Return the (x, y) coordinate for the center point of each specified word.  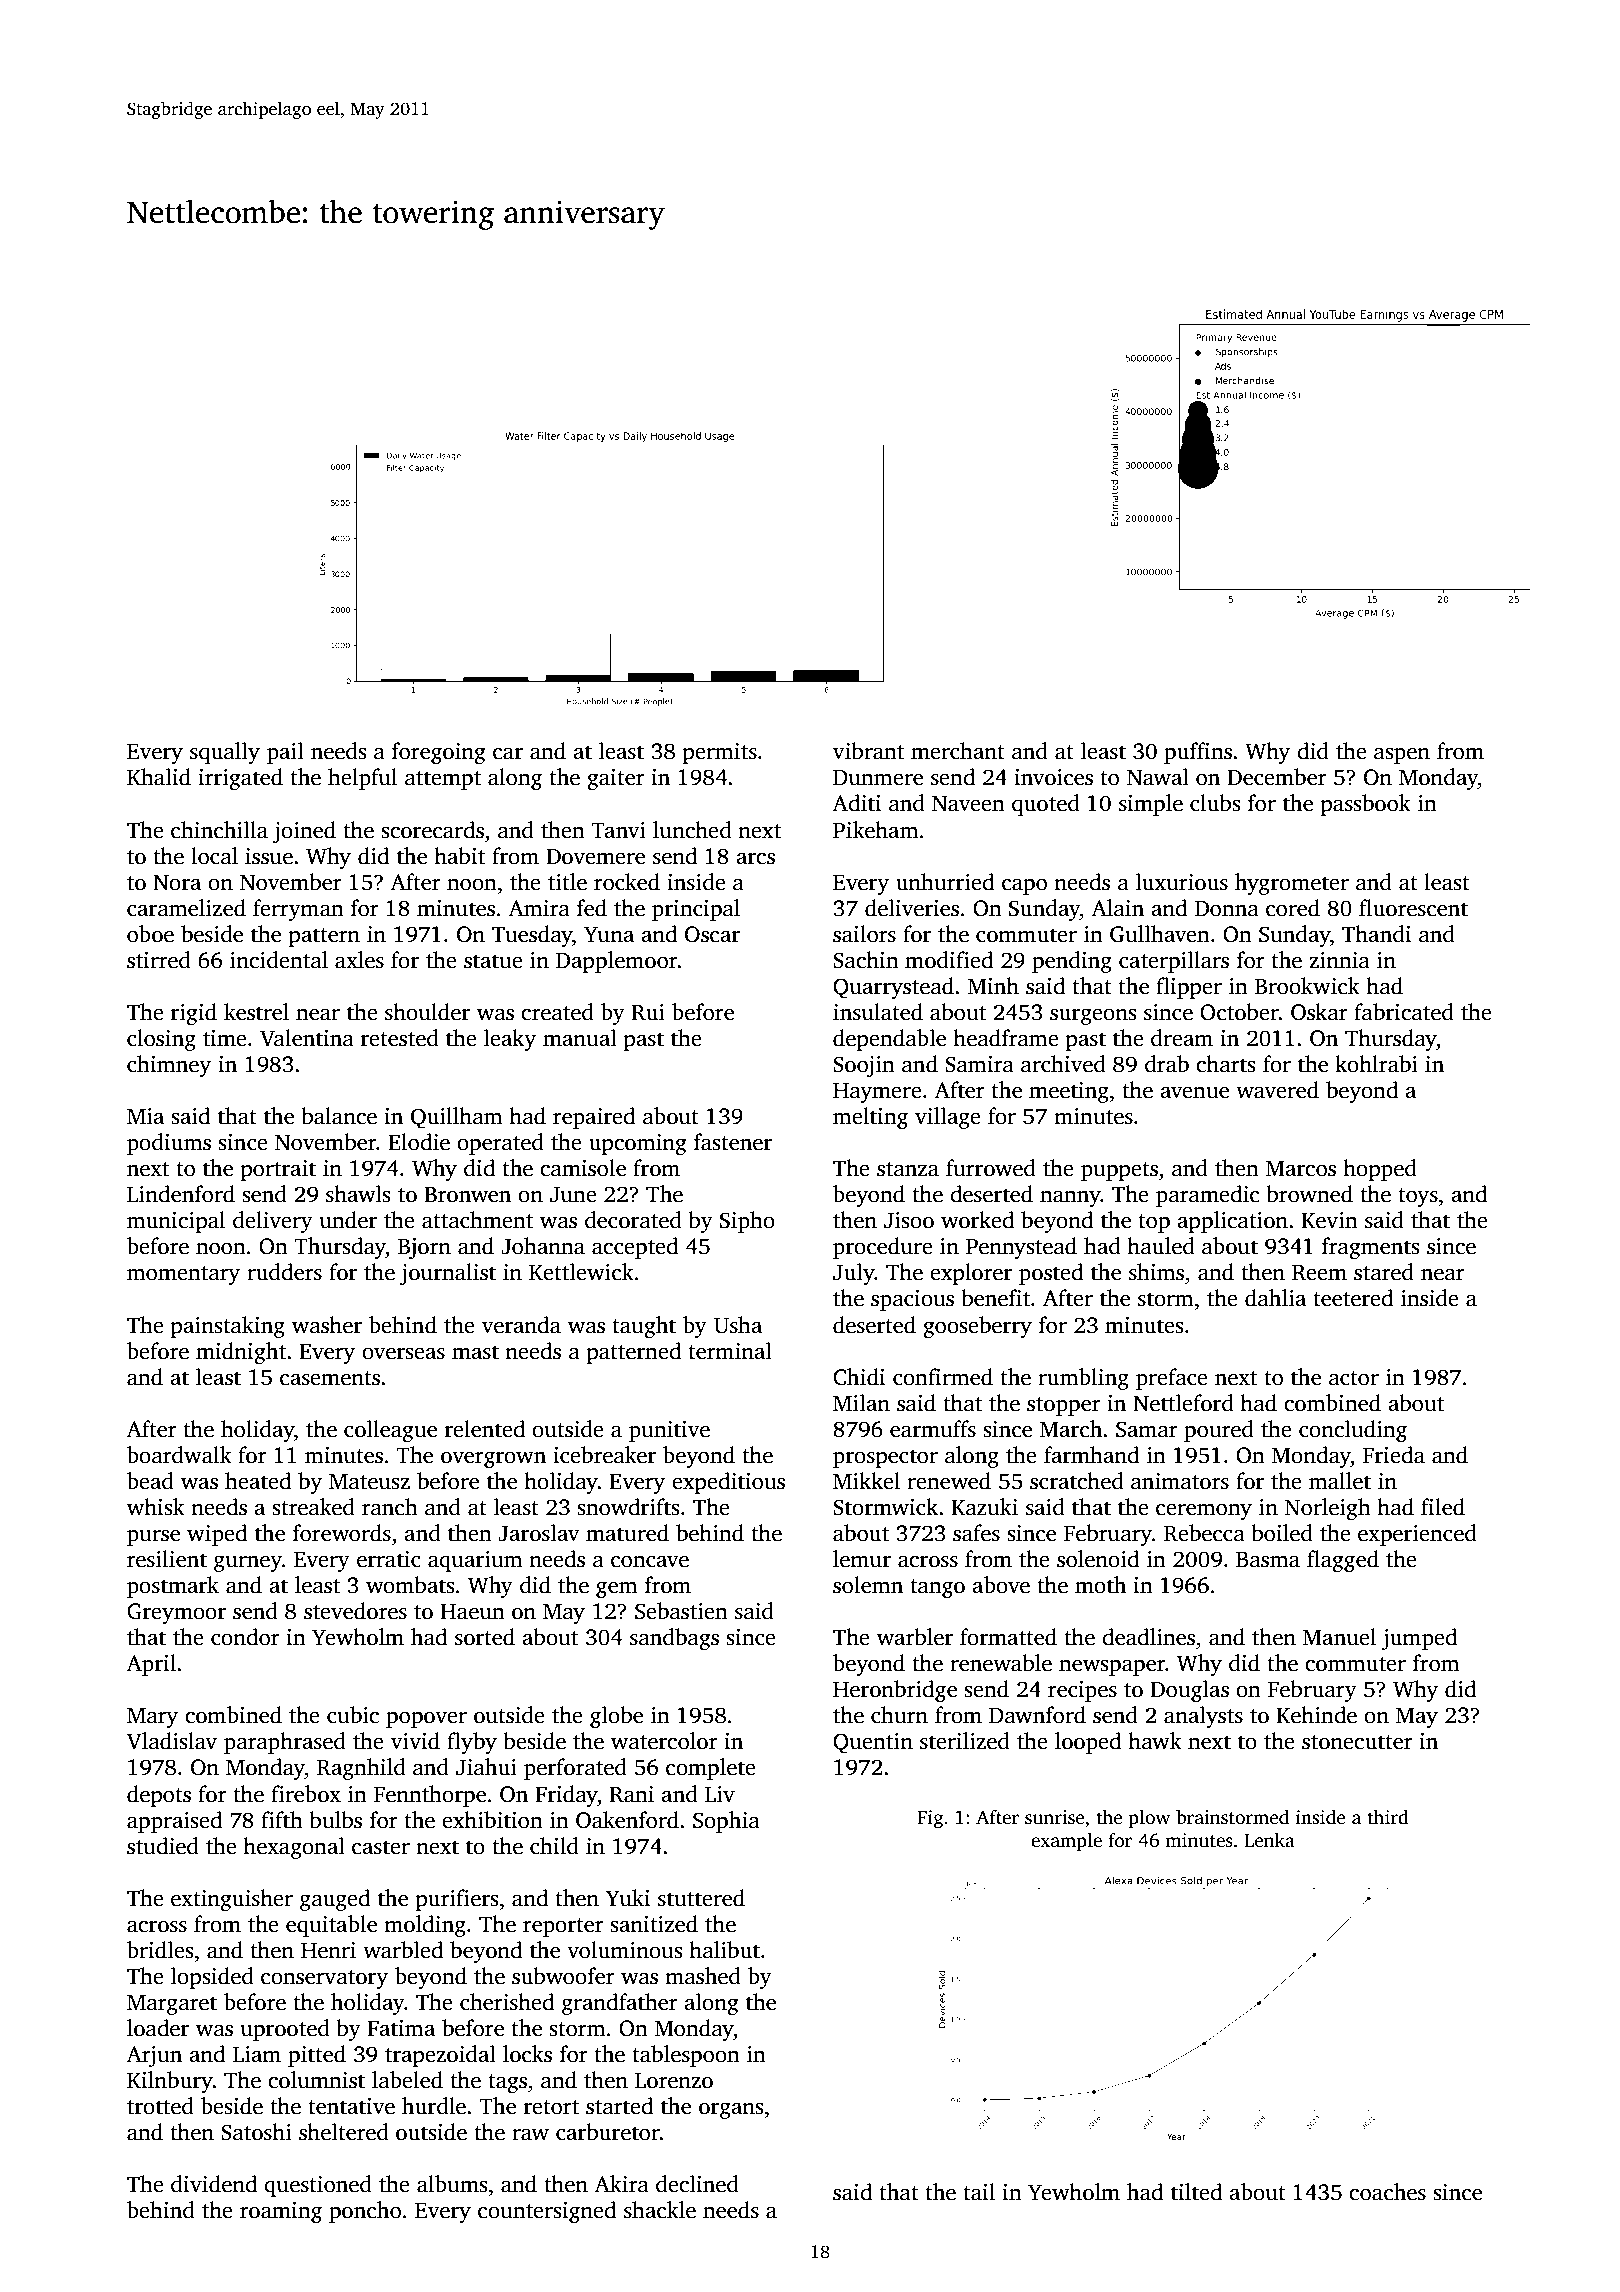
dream (1182, 1038)
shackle (660, 2210)
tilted (1196, 2192)
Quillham (457, 1117)
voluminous (624, 1950)
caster (381, 1847)
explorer (971, 1274)
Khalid (159, 777)
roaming (281, 2212)
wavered (1277, 1090)
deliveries (912, 908)
